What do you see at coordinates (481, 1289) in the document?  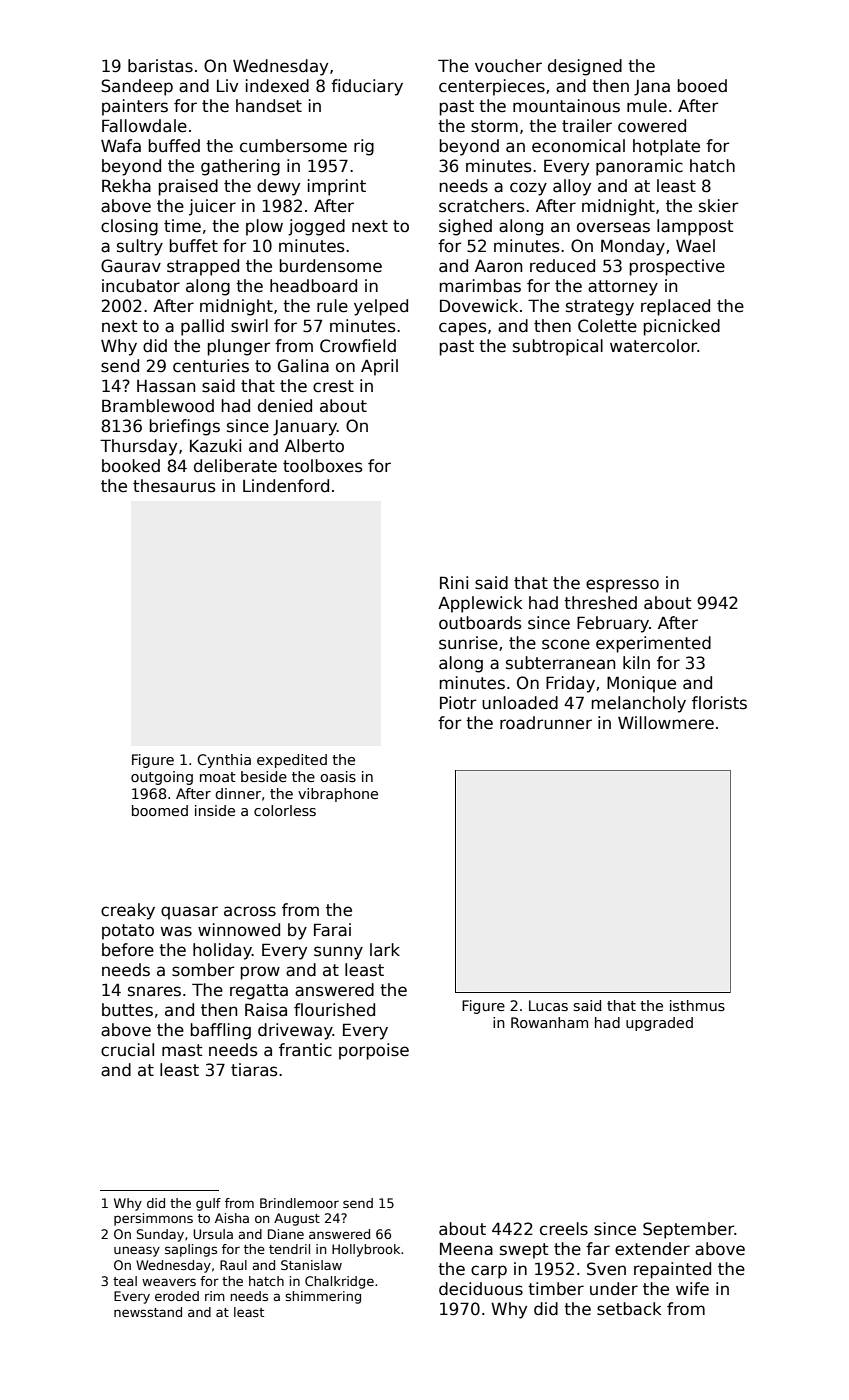 I see `deciduous` at bounding box center [481, 1289].
